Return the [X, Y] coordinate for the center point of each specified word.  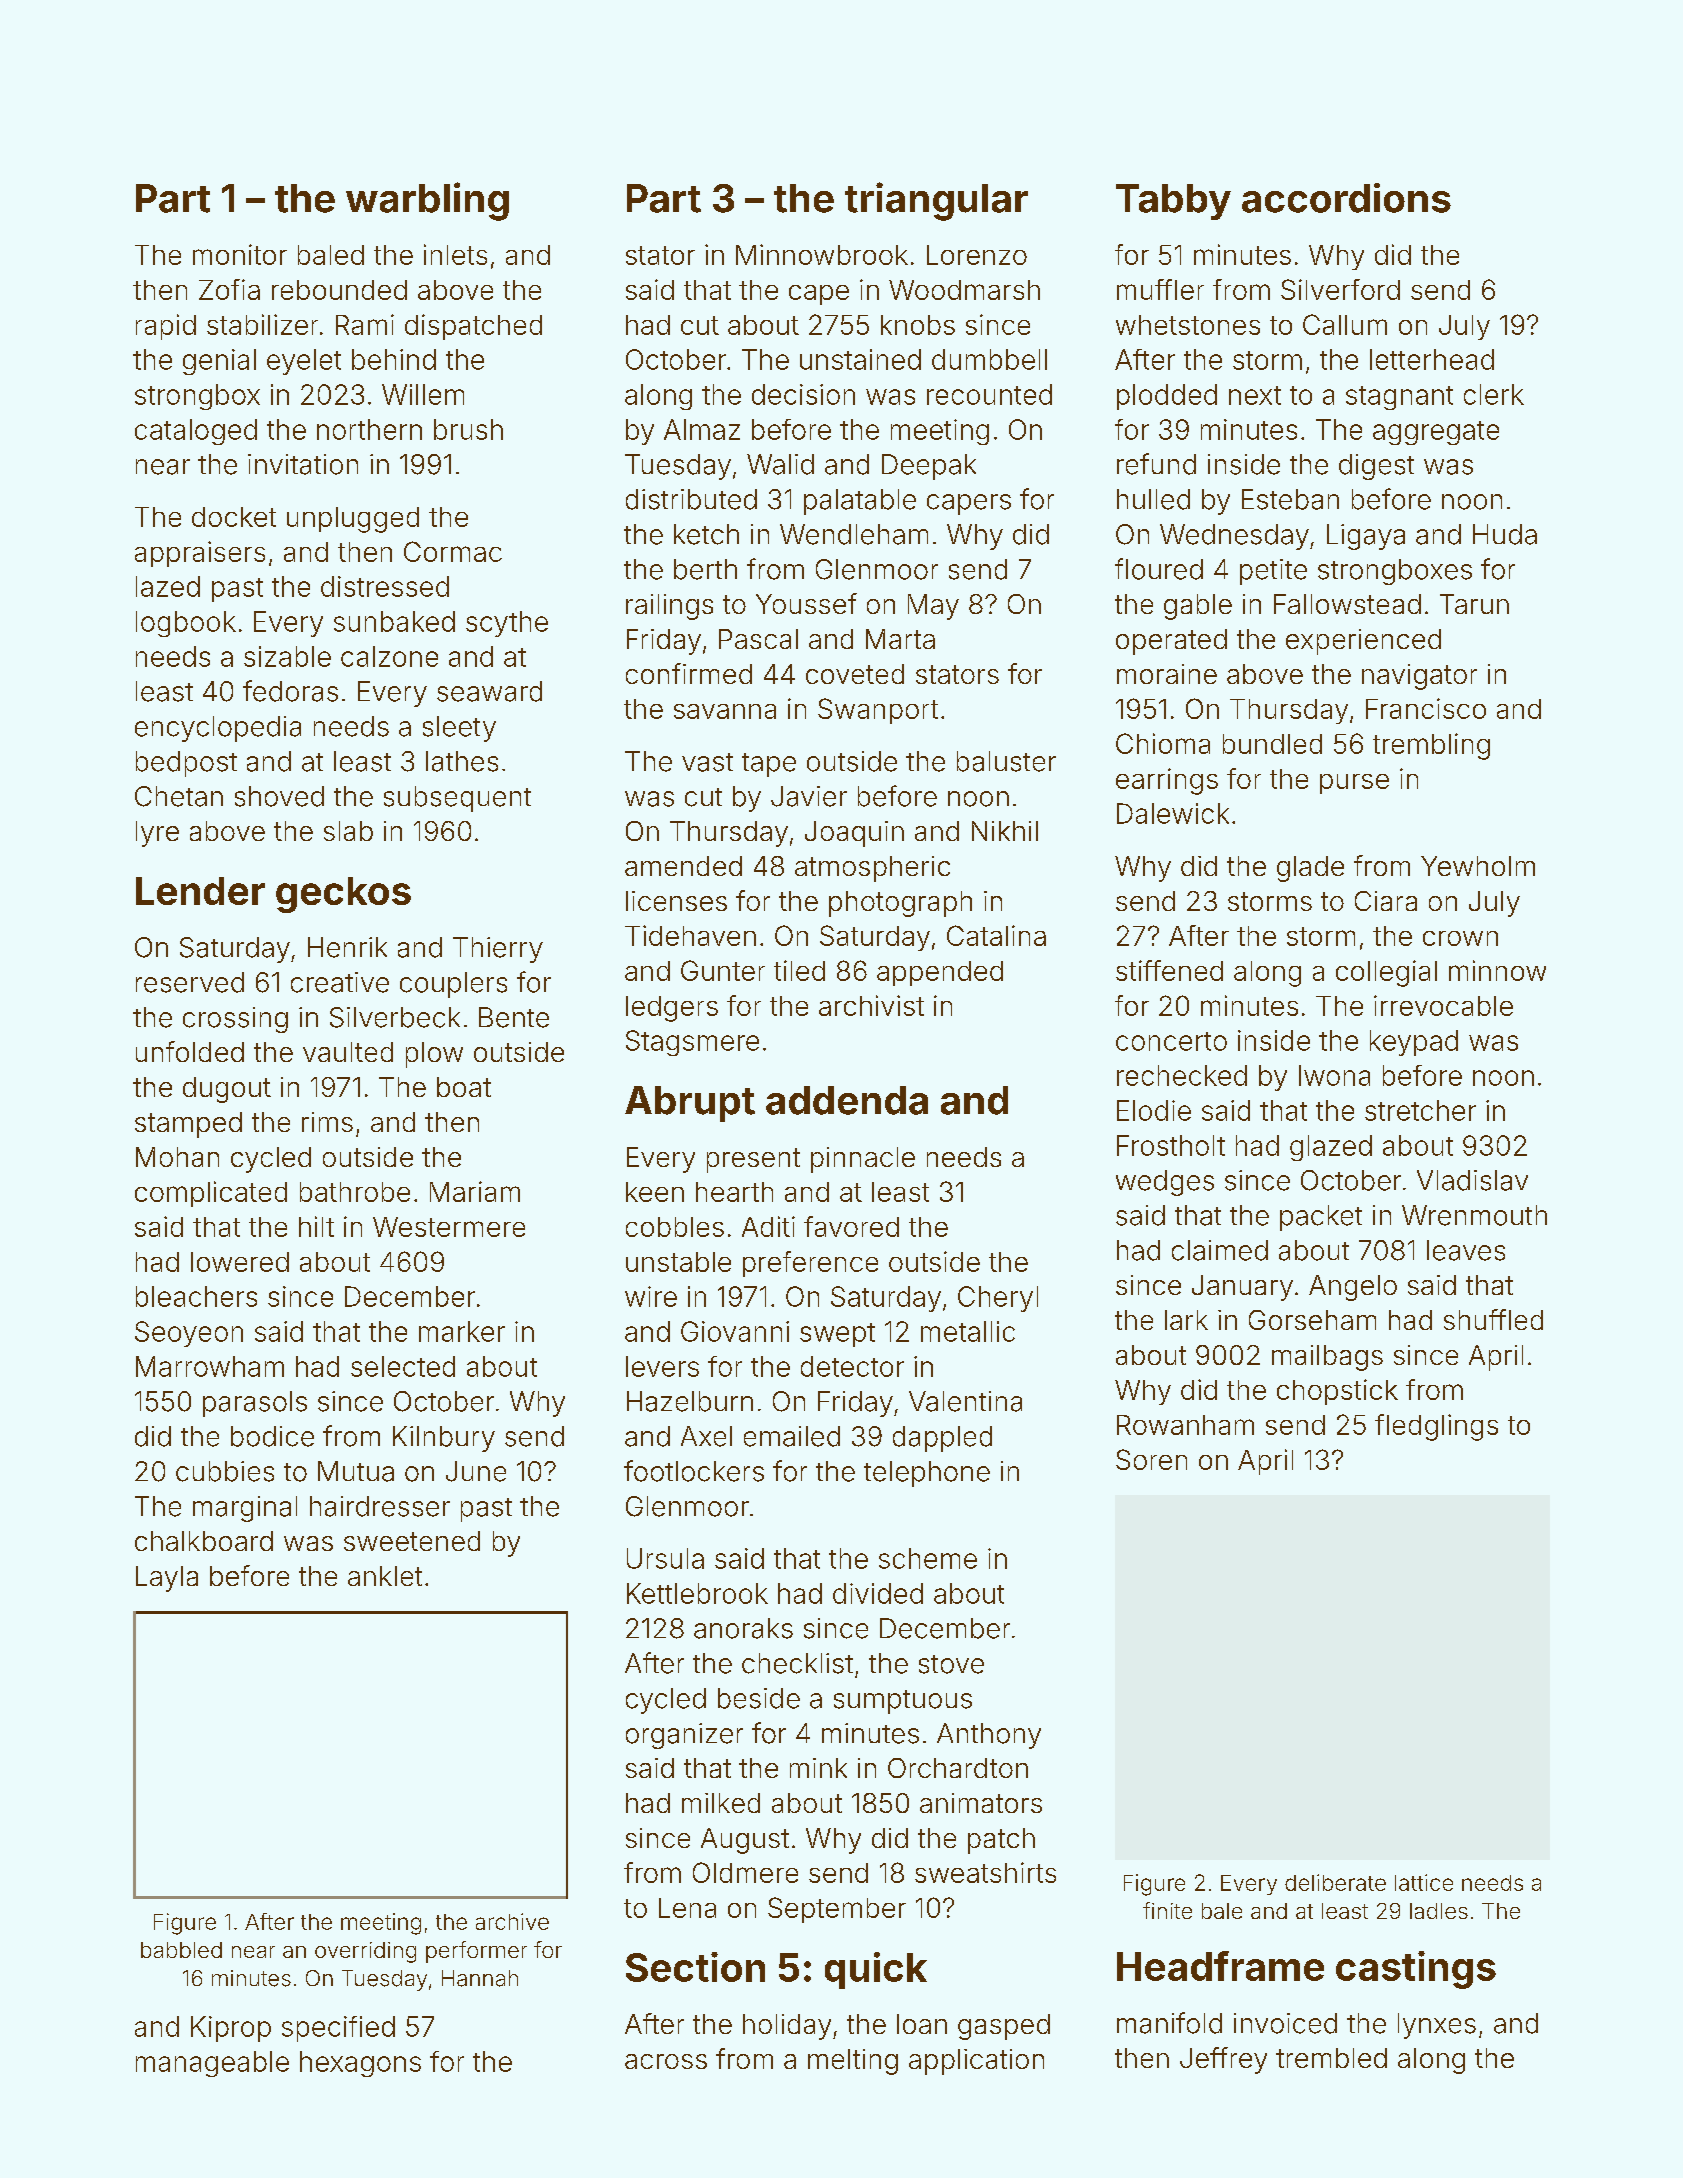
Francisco [1426, 708]
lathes [462, 761]
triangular [936, 201]
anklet [385, 1576]
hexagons [360, 2064]
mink [818, 1768]
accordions [1346, 198]
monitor [240, 254]
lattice [1424, 1882]
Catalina [996, 935]
